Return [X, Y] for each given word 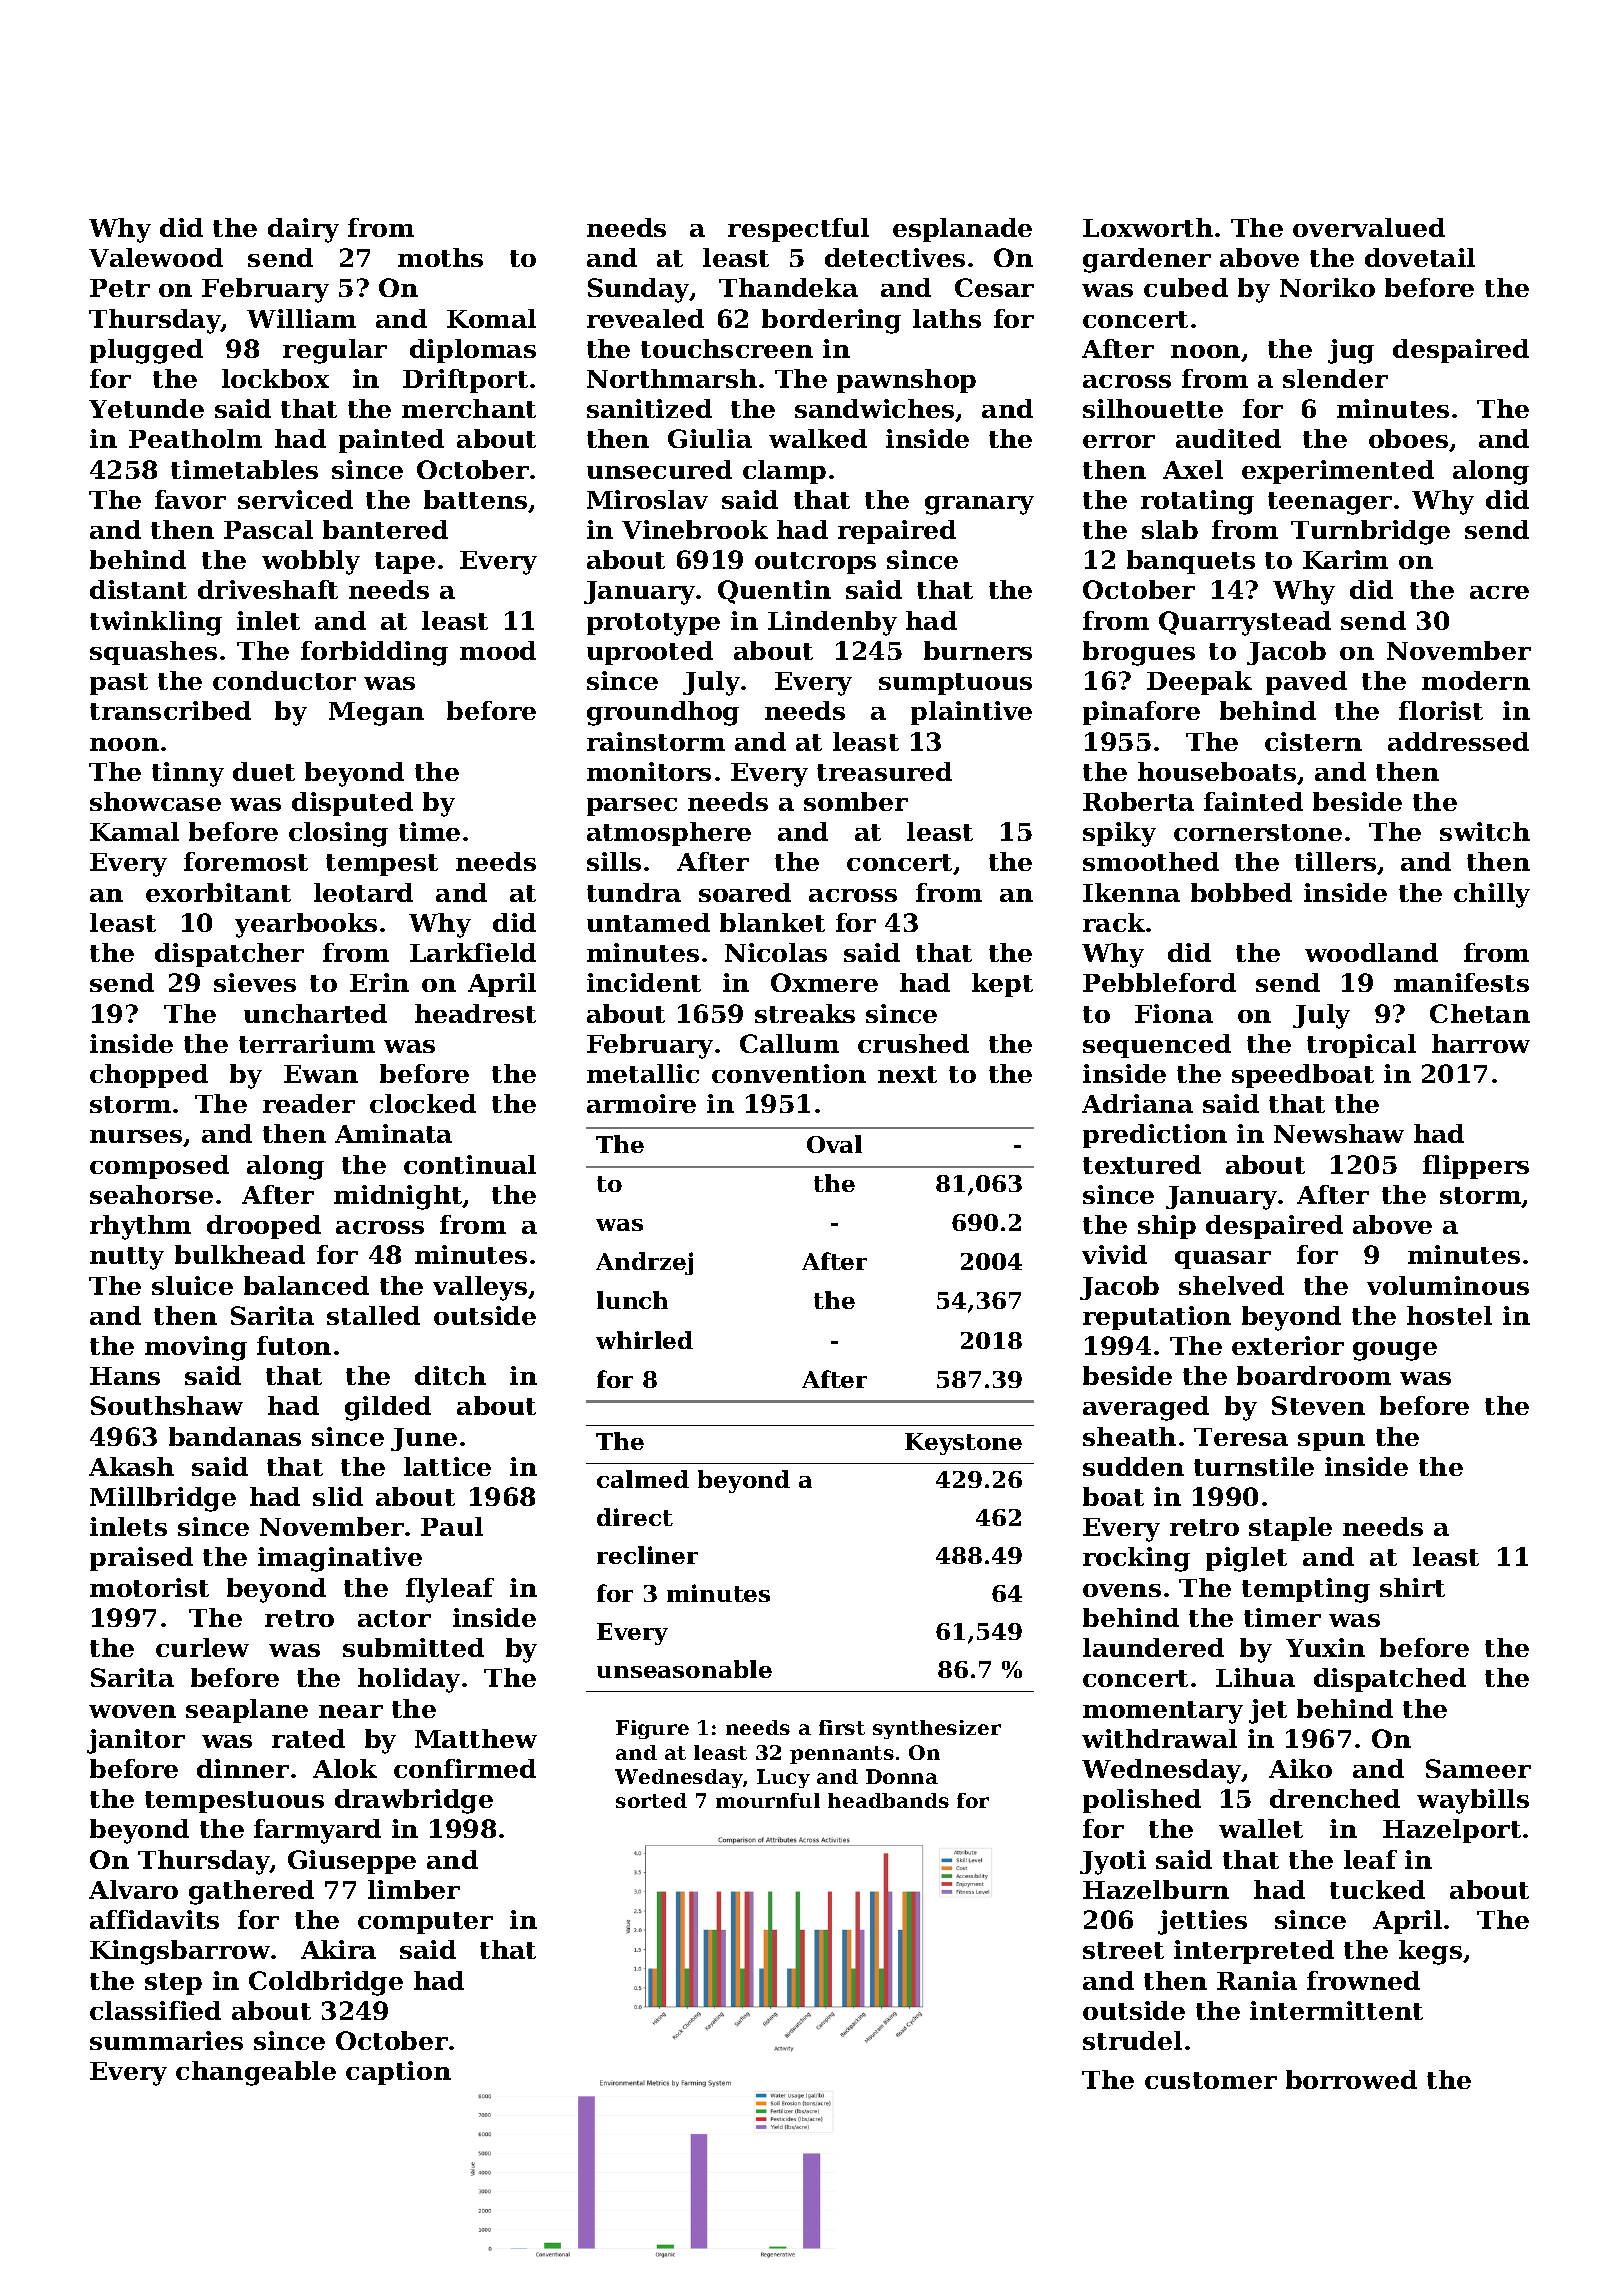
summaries [166, 2040]
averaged [1146, 1408]
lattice [447, 1466]
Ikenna [1131, 892]
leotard [363, 892]
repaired [897, 532]
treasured [884, 771]
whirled [644, 1340]
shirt [1412, 1587]
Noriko [1327, 287]
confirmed [465, 1768]
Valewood [156, 257]
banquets [1191, 562]
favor [190, 499]
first [842, 1727]
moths [440, 257]
